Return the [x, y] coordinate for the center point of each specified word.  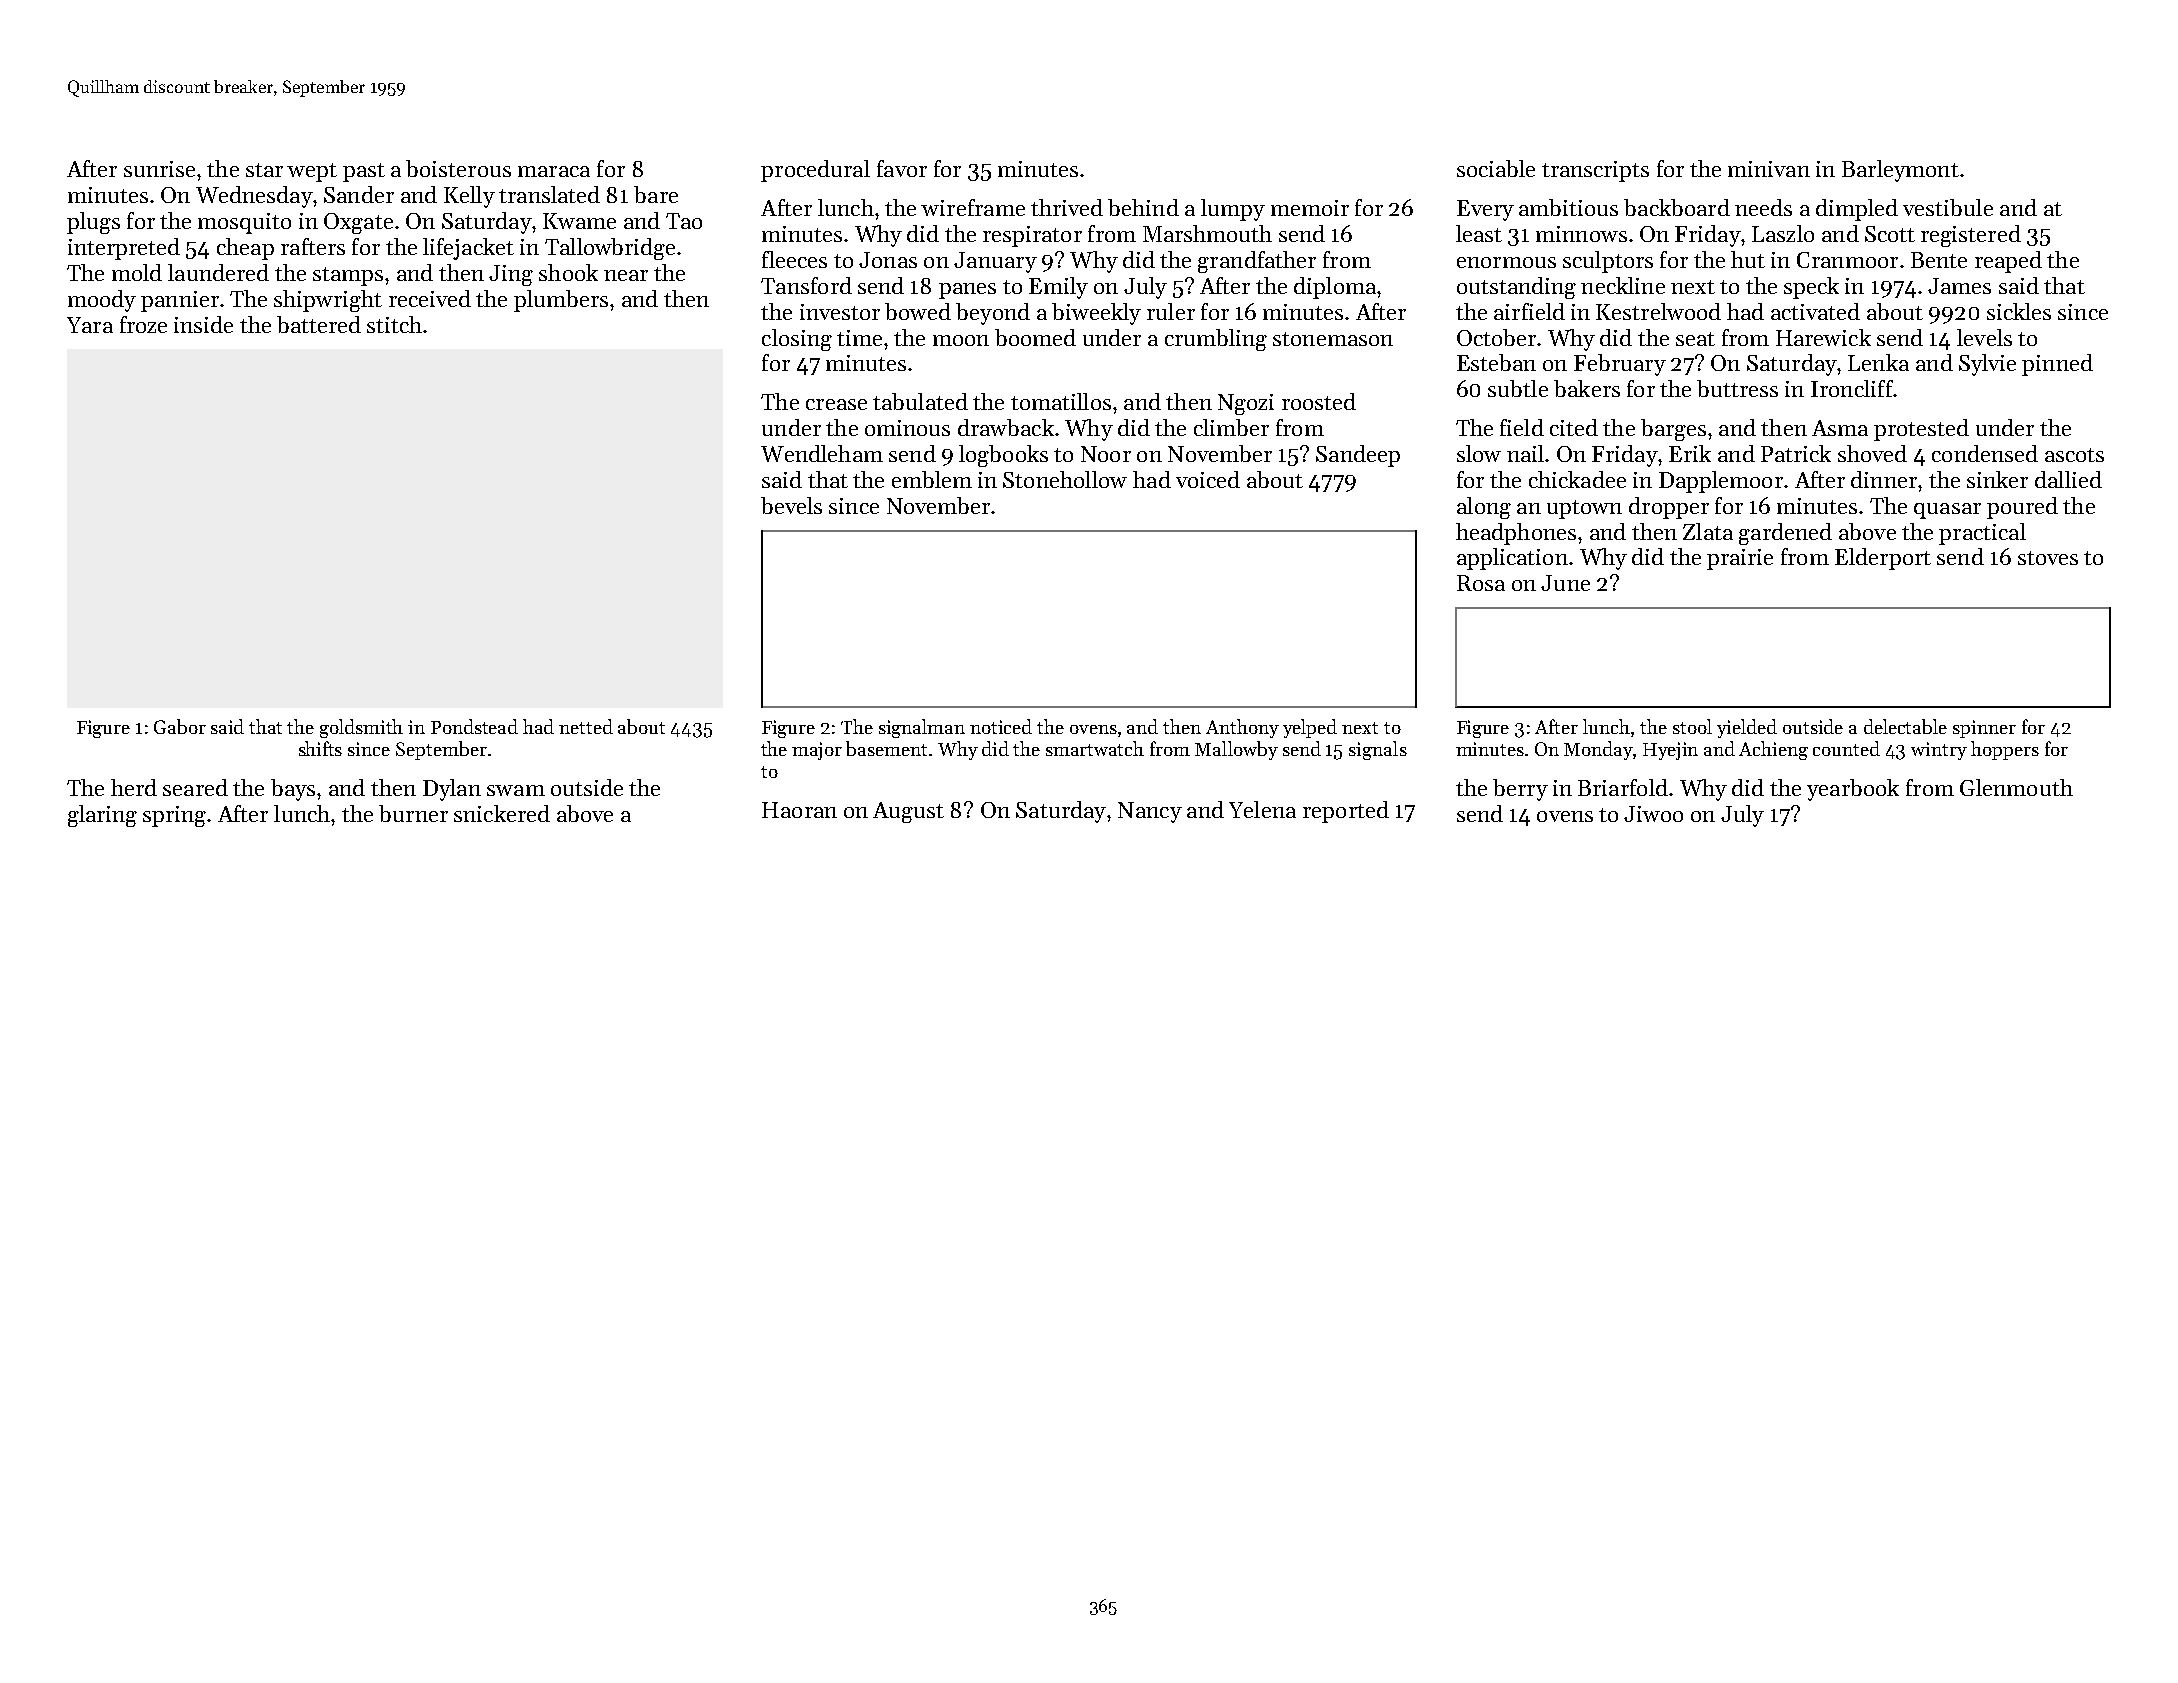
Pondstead [474, 726]
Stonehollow [1065, 479]
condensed [1985, 453]
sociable [1496, 168]
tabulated [920, 401]
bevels [791, 505]
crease [836, 404]
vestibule [1948, 207]
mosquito [244, 223]
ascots [2074, 455]
